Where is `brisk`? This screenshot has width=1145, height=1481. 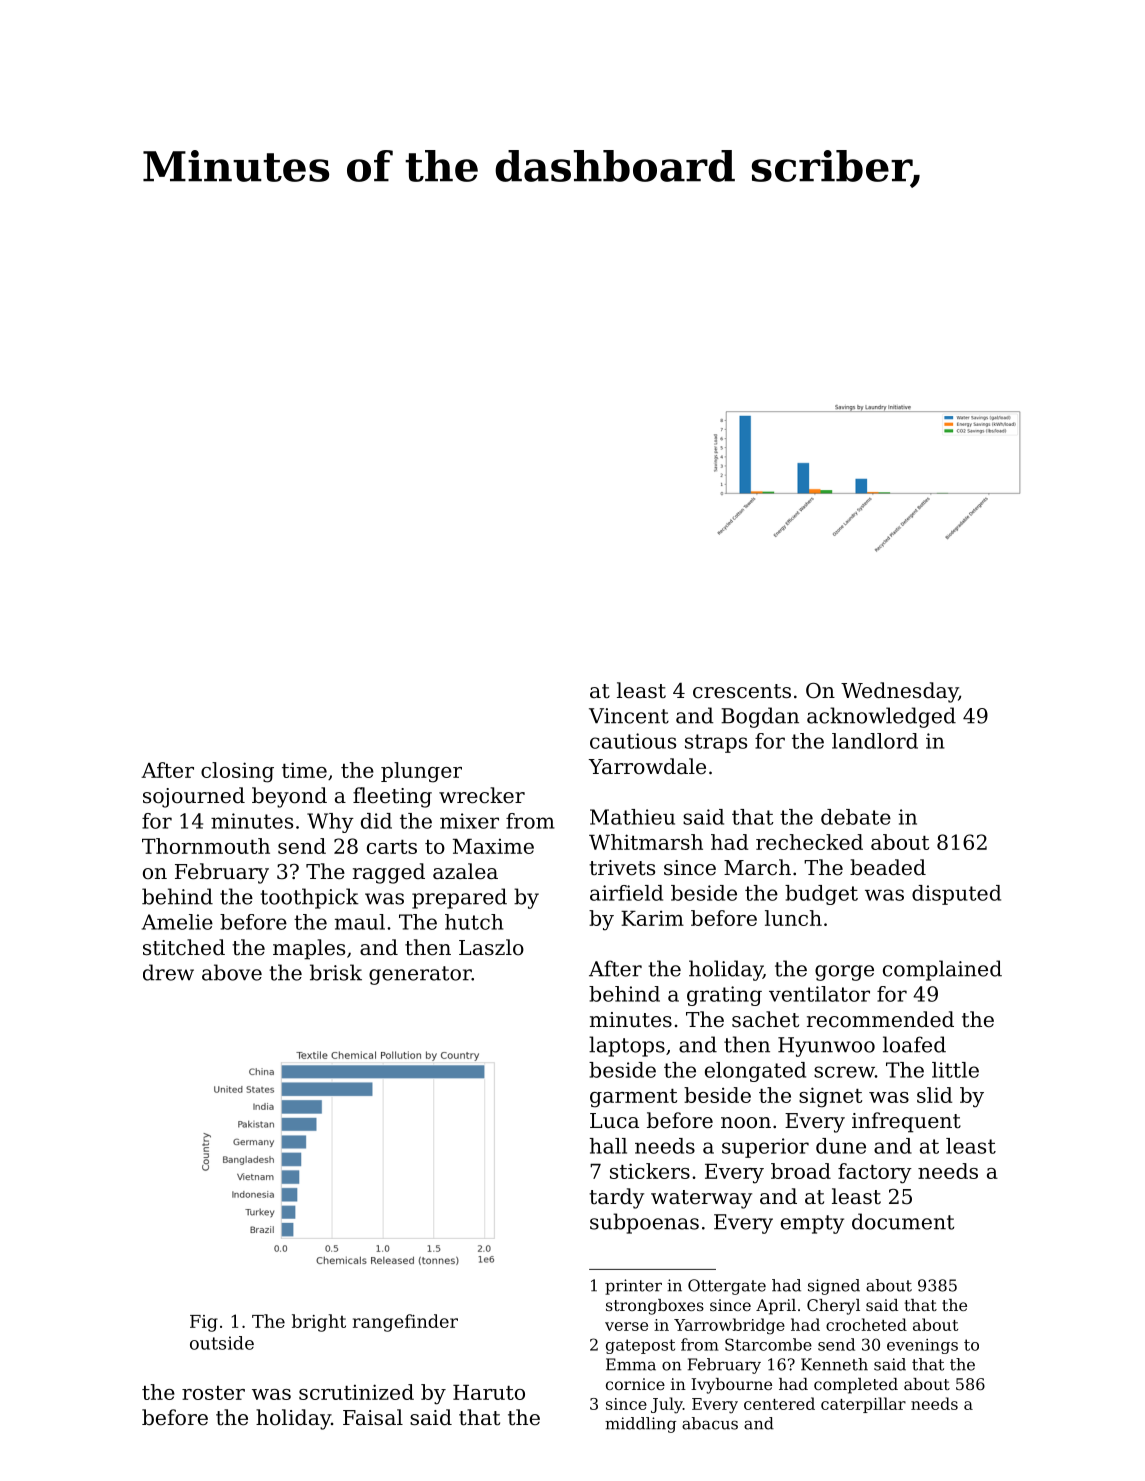 brisk is located at coordinates (336, 972).
